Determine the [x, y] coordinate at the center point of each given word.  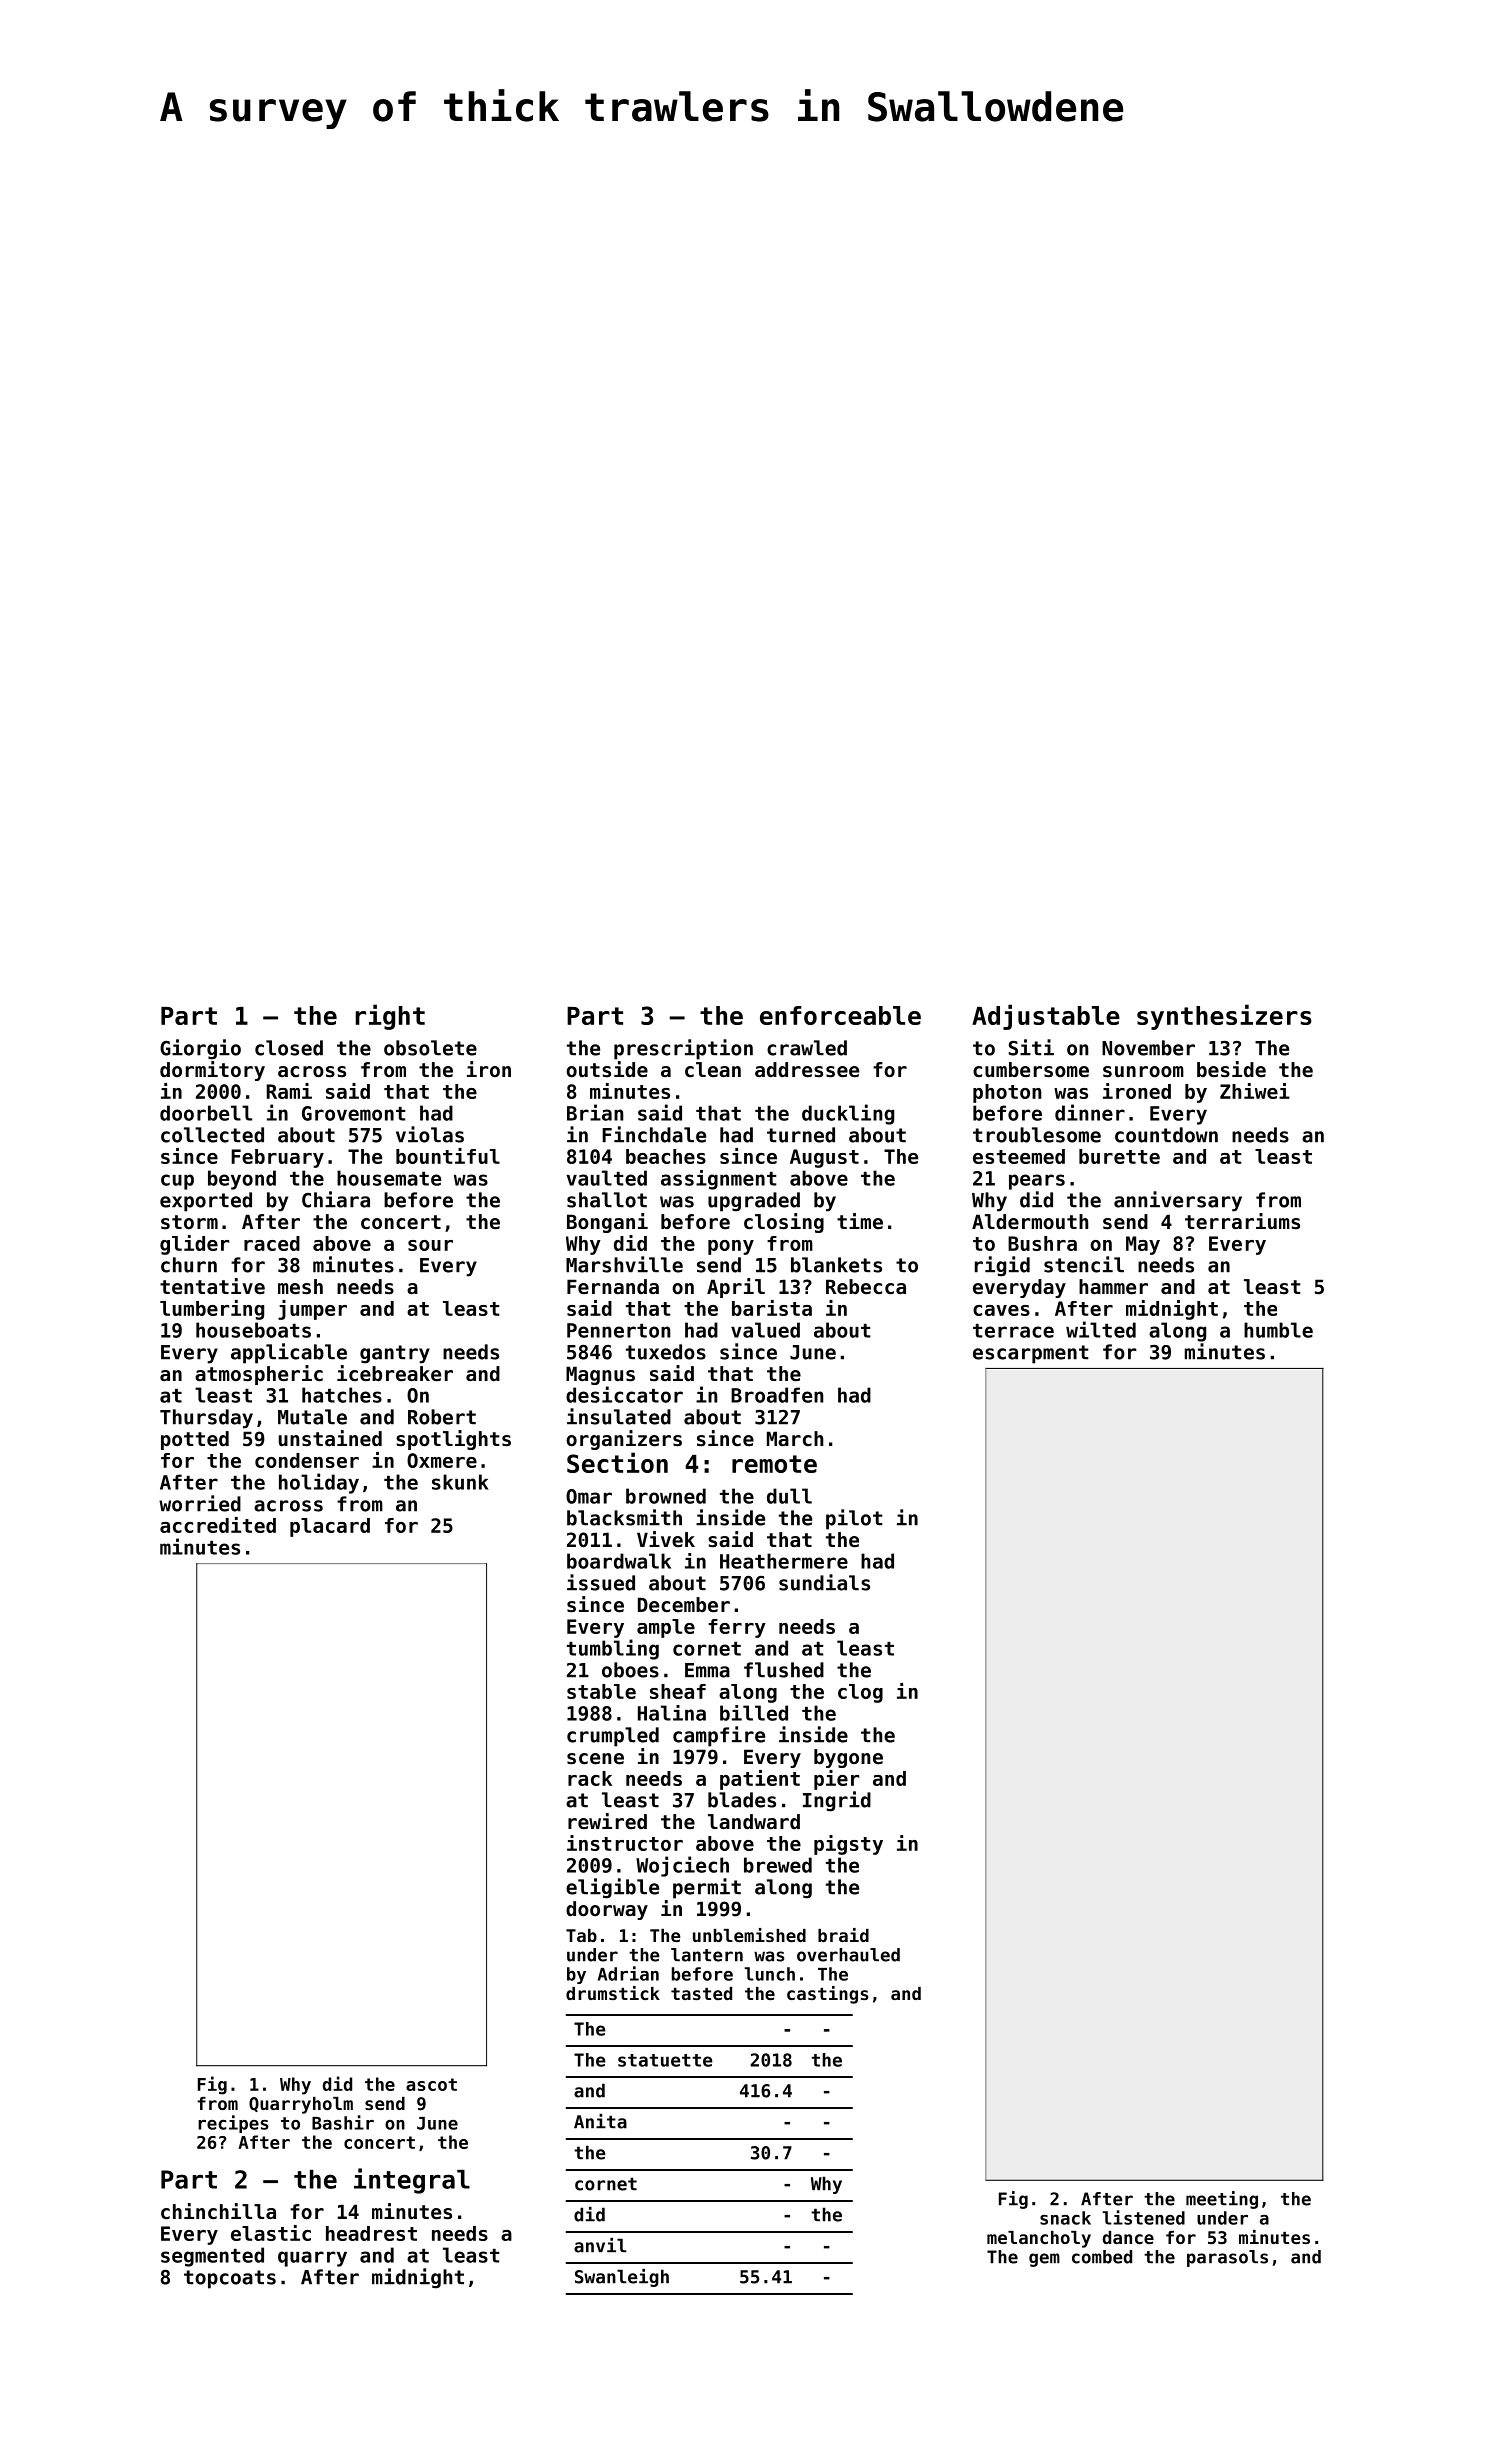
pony [731, 1247]
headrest [371, 2233]
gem [1044, 2260]
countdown [1166, 1135]
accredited [218, 1525]
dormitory [212, 1071]
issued [601, 1582]
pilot [854, 1519]
